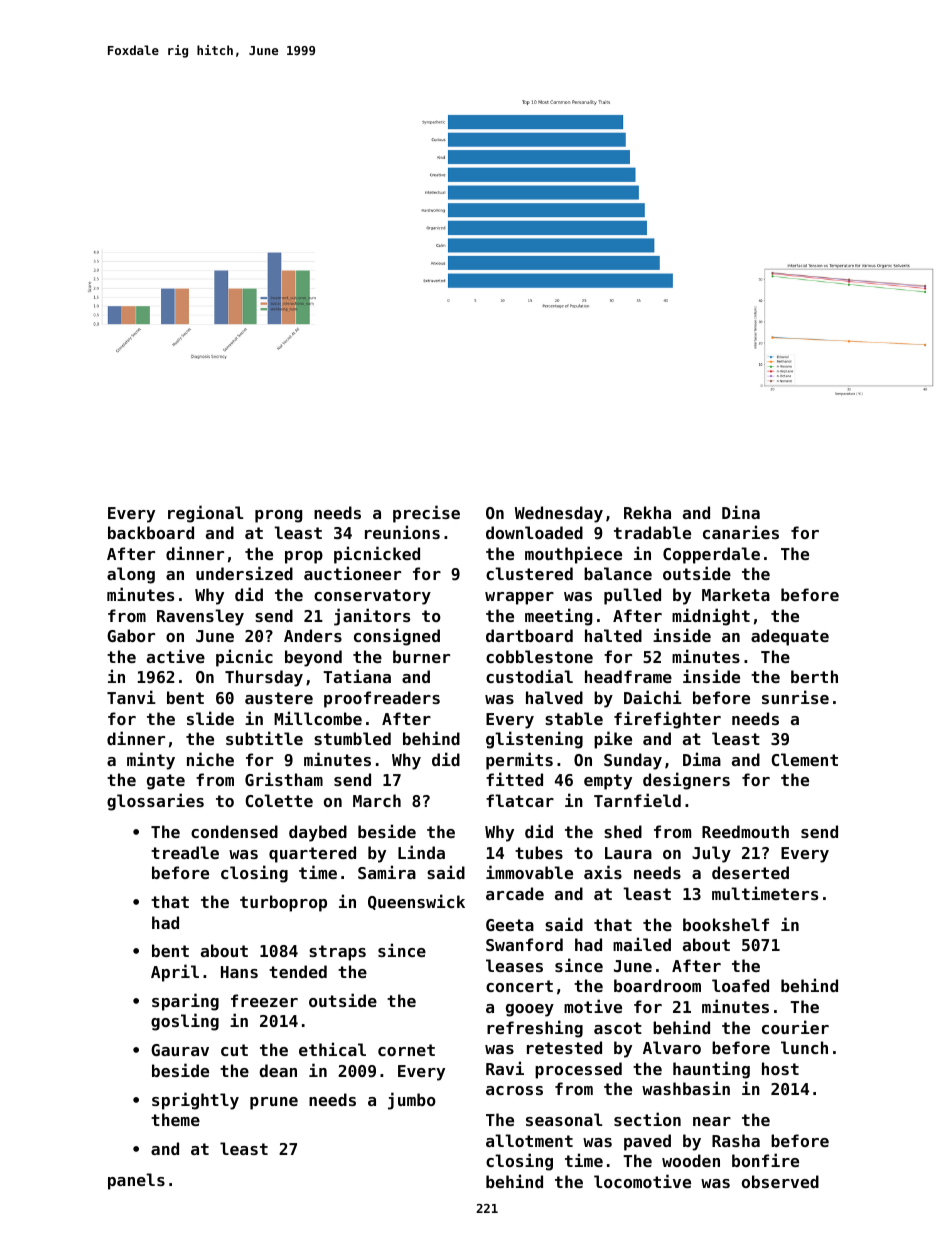  What do you see at coordinates (279, 800) in the document?
I see `Colette` at bounding box center [279, 800].
